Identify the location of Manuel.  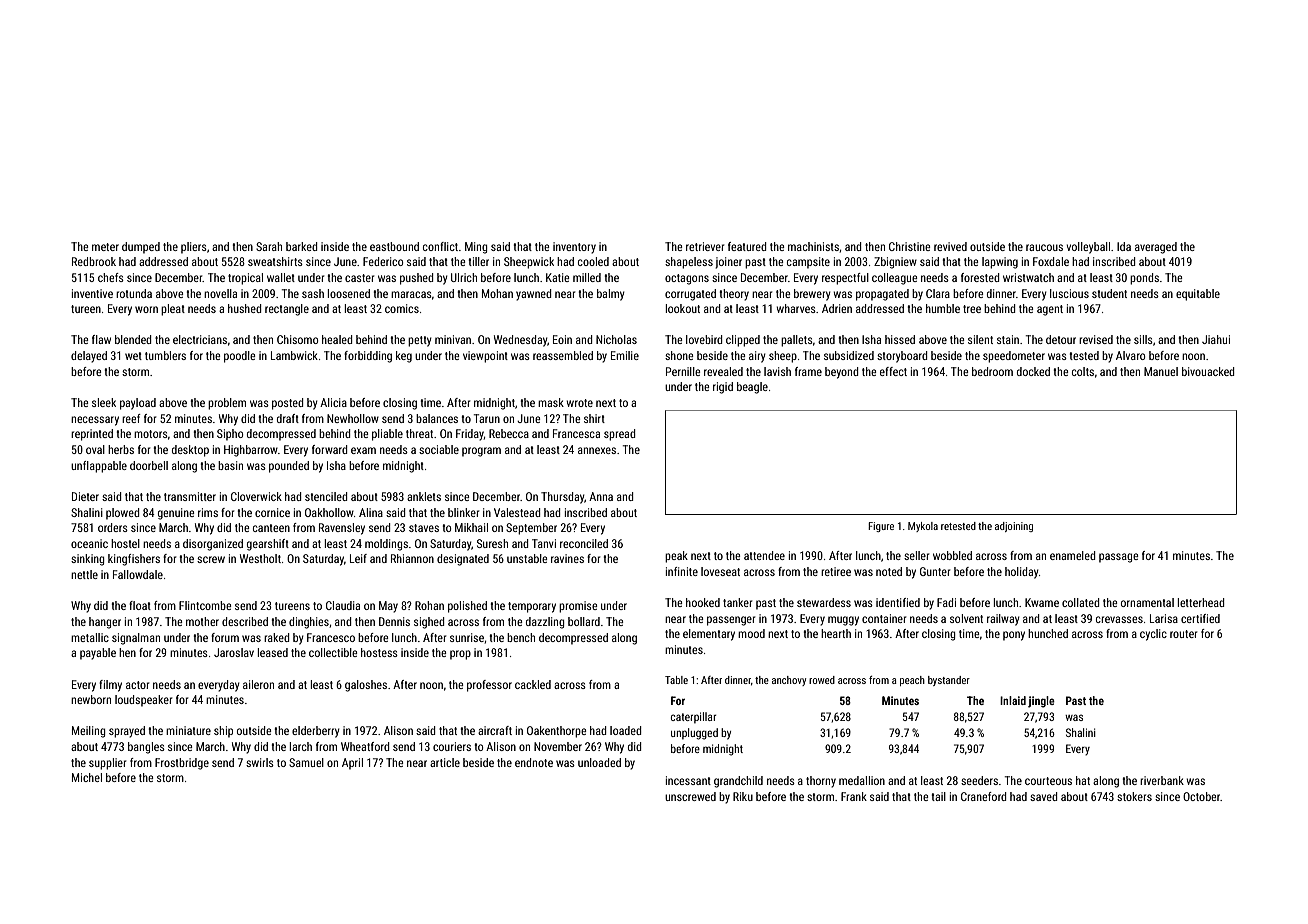
(1161, 371).
